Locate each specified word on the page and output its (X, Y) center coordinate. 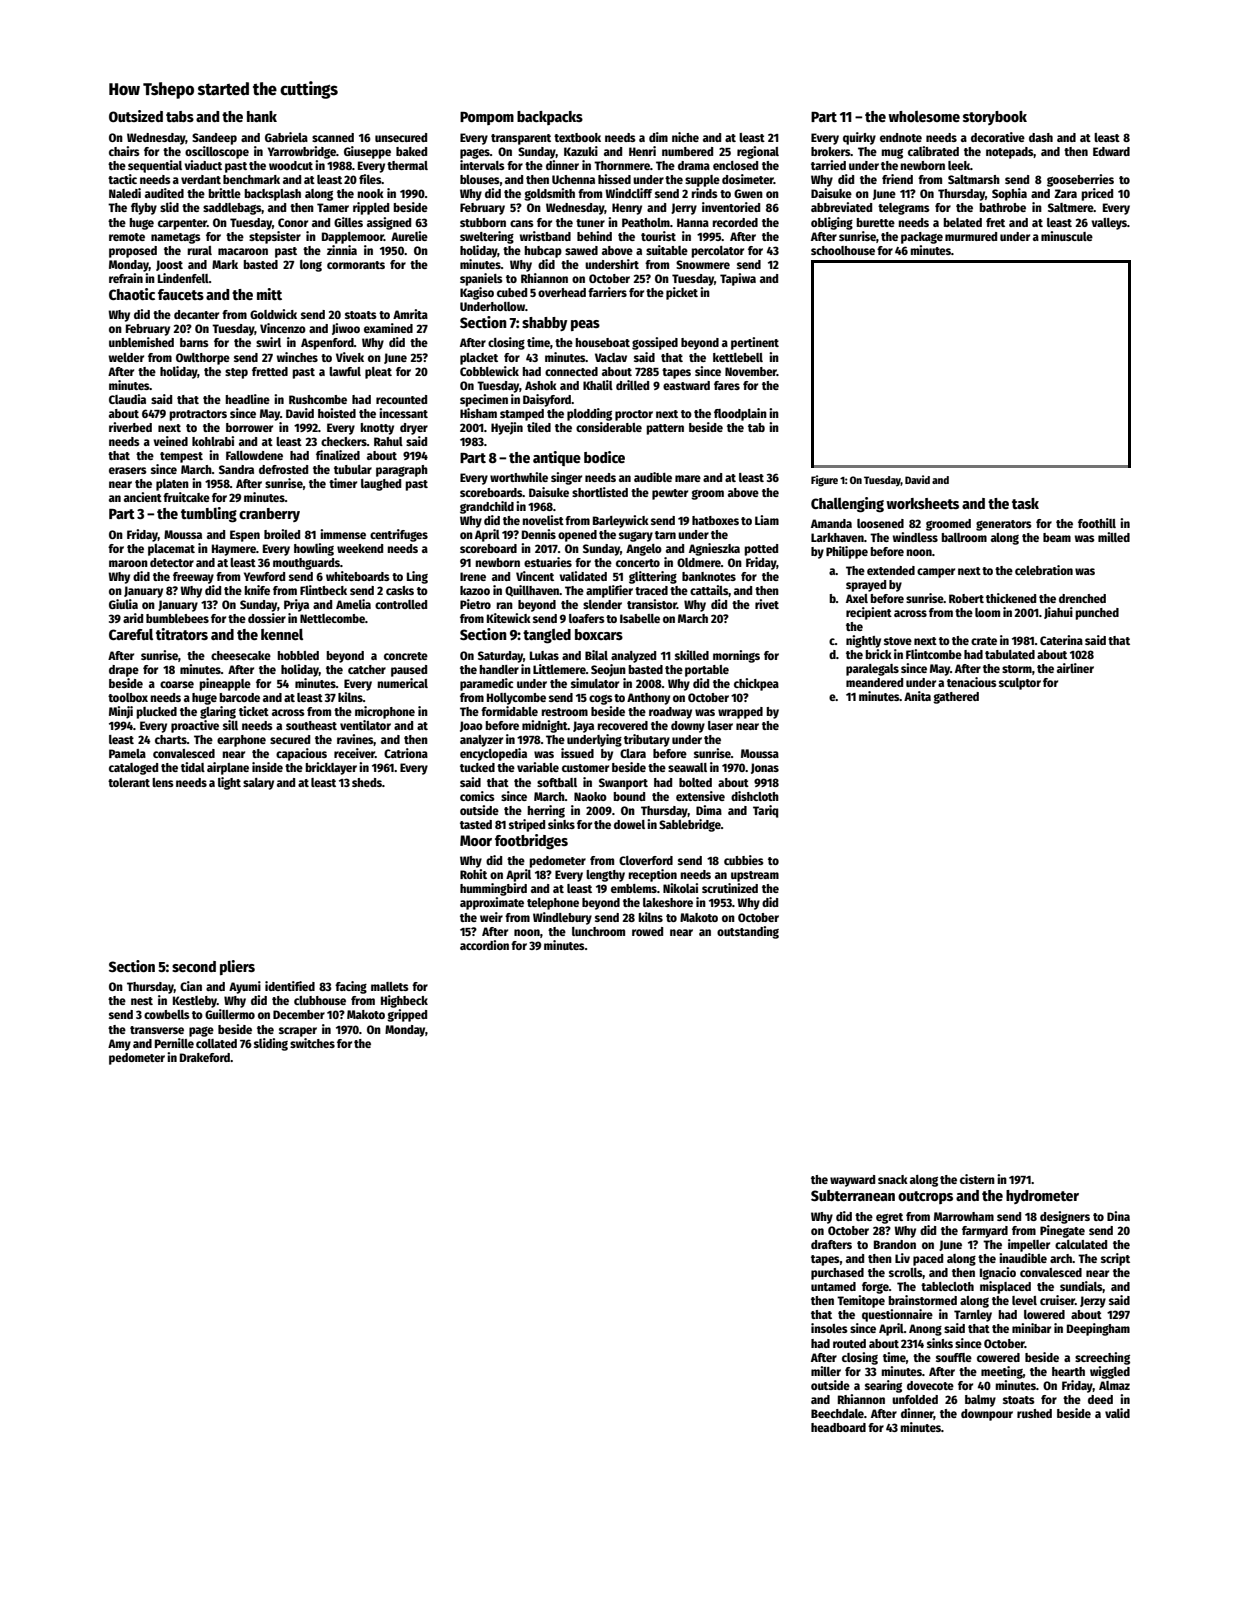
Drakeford (205, 1057)
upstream (755, 876)
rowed (647, 931)
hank (262, 116)
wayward (852, 1181)
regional (758, 152)
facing (351, 987)
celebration (1044, 570)
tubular (353, 469)
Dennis (539, 534)
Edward (1111, 151)
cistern (977, 1179)
